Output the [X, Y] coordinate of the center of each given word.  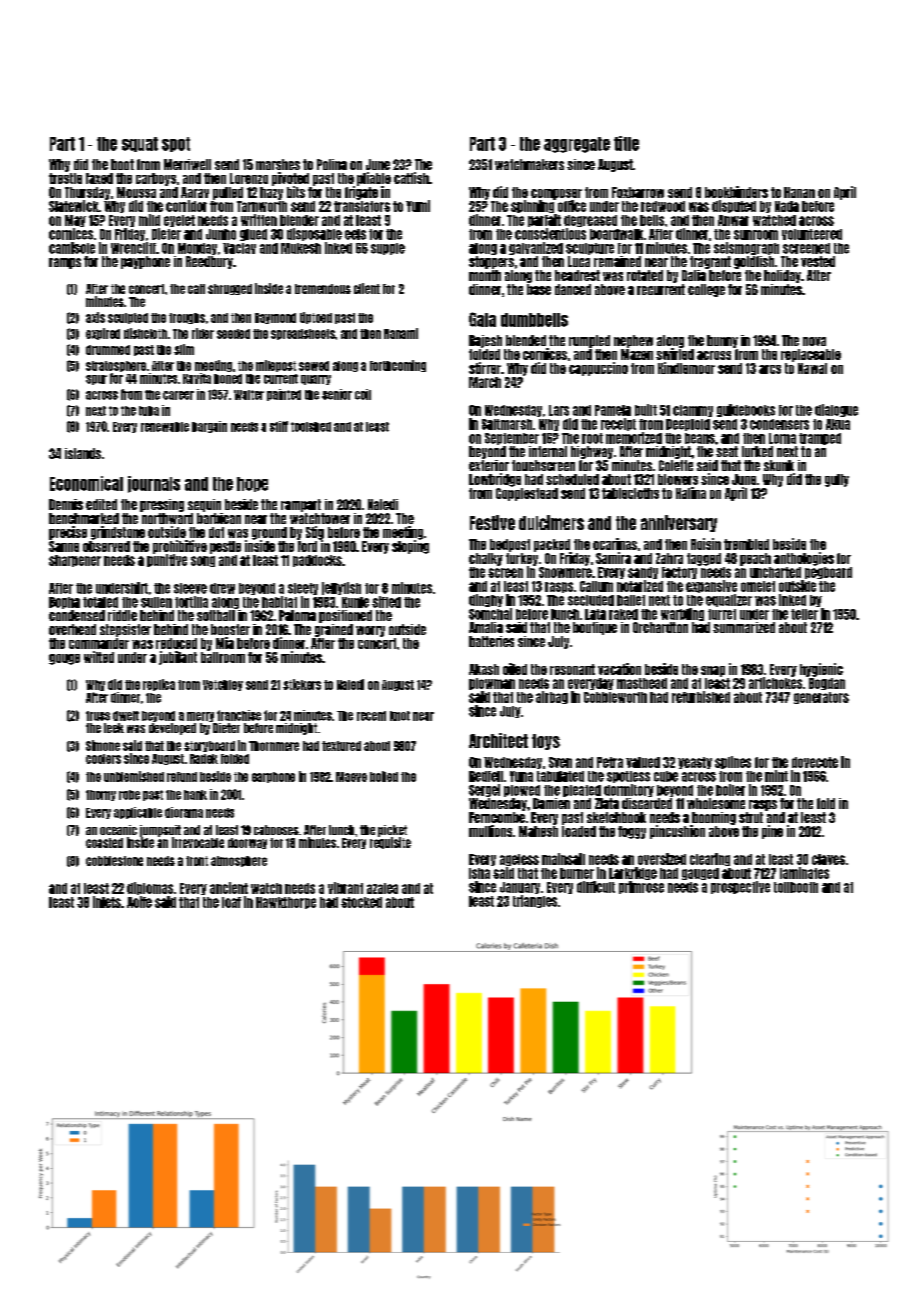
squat [140, 144]
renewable [165, 427]
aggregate [577, 145]
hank [195, 795]
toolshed [311, 427]
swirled [675, 354]
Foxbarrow [638, 192]
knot [400, 716]
